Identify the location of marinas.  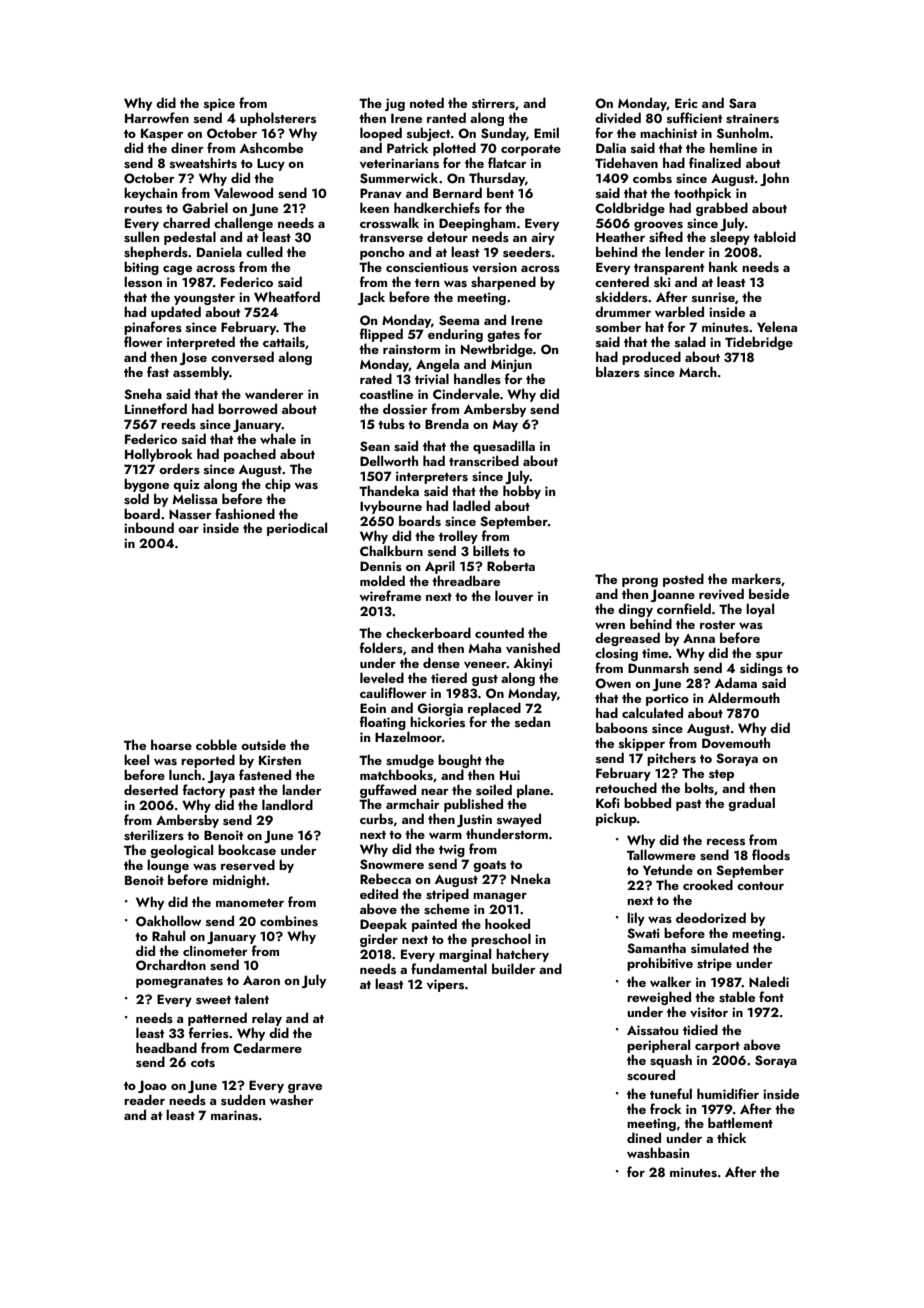
(234, 1115).
